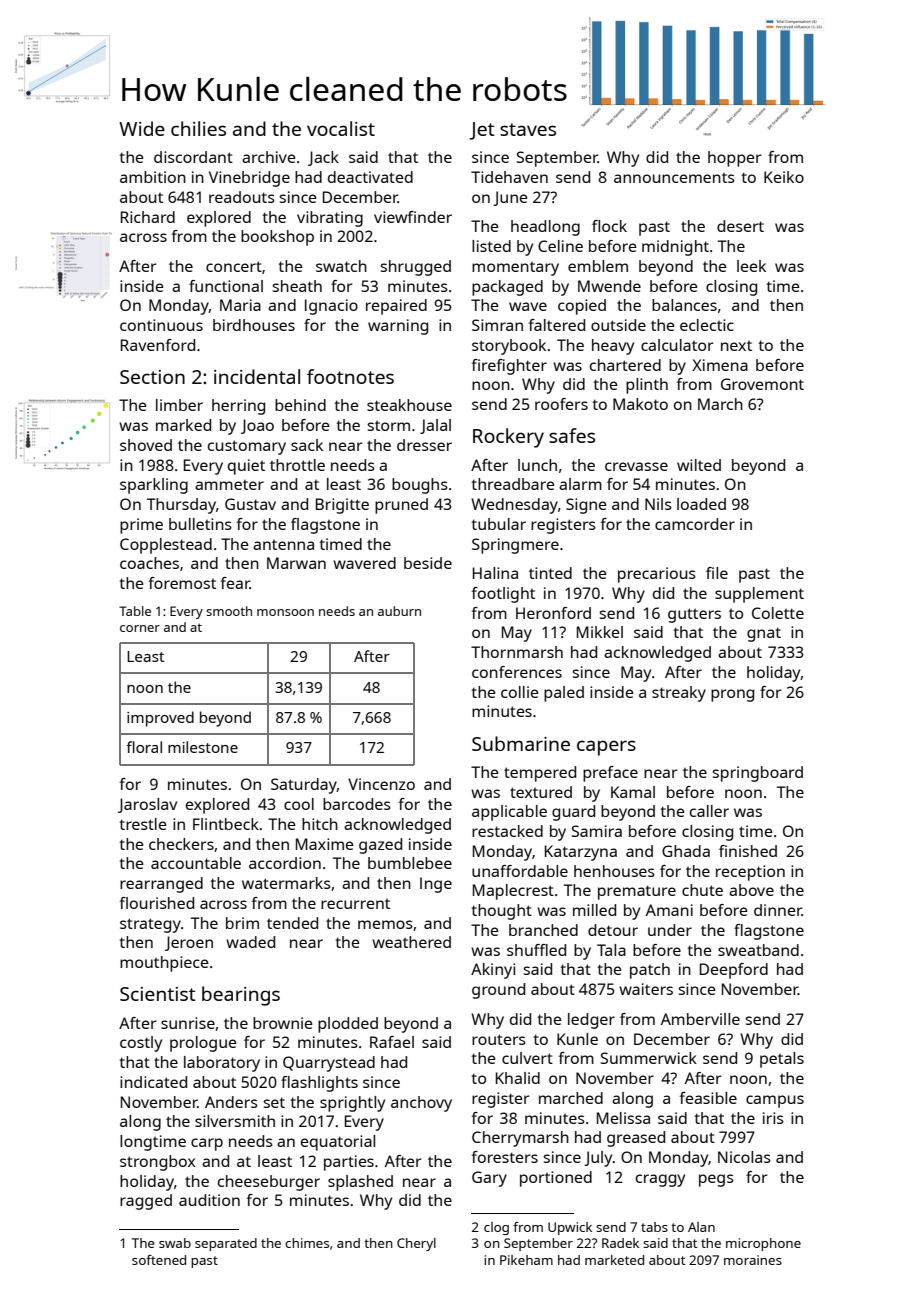 This page has height=1308, width=924. I want to click on chilies, so click(198, 128).
